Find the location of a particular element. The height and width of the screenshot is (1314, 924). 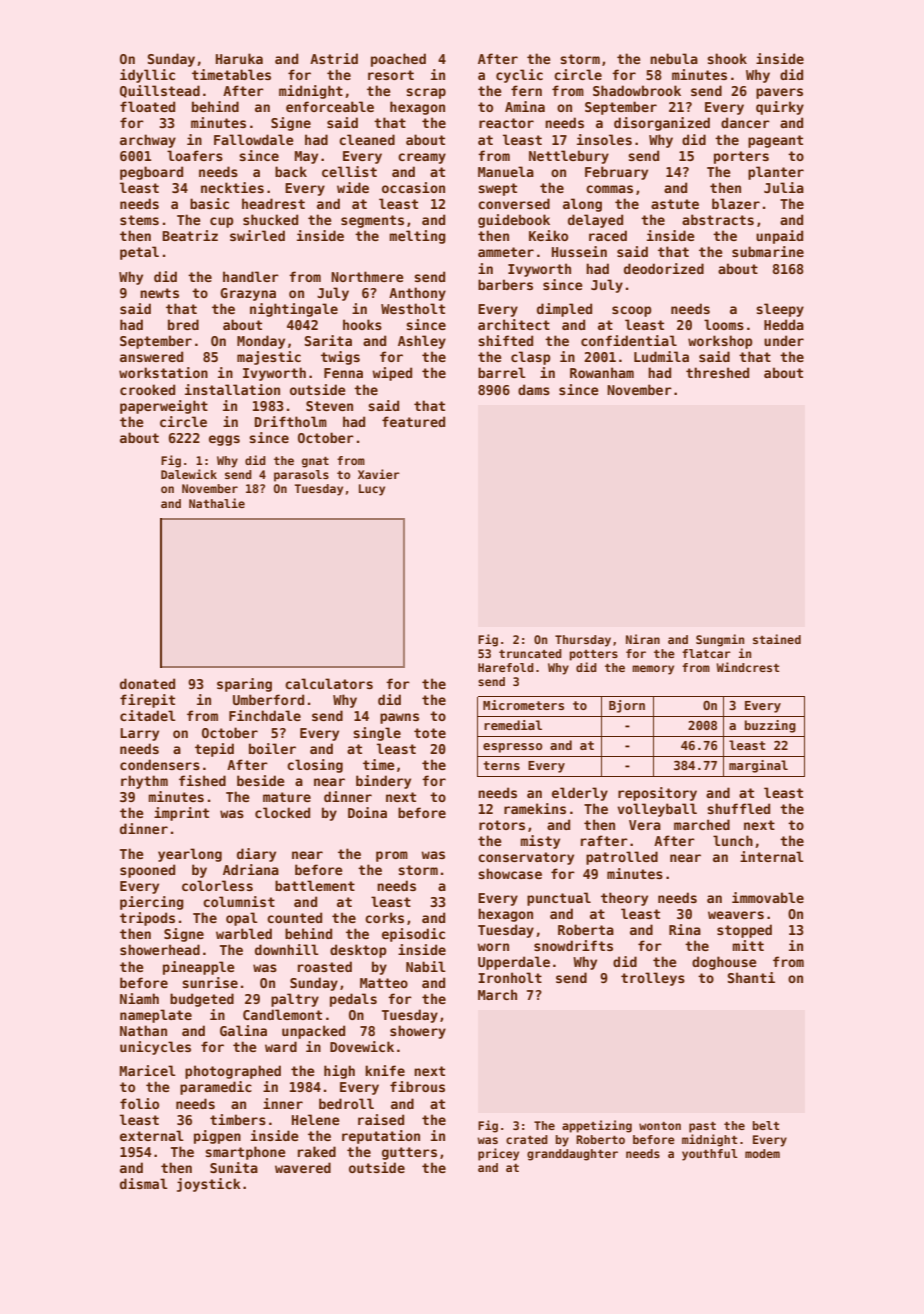

astute is located at coordinates (675, 204).
